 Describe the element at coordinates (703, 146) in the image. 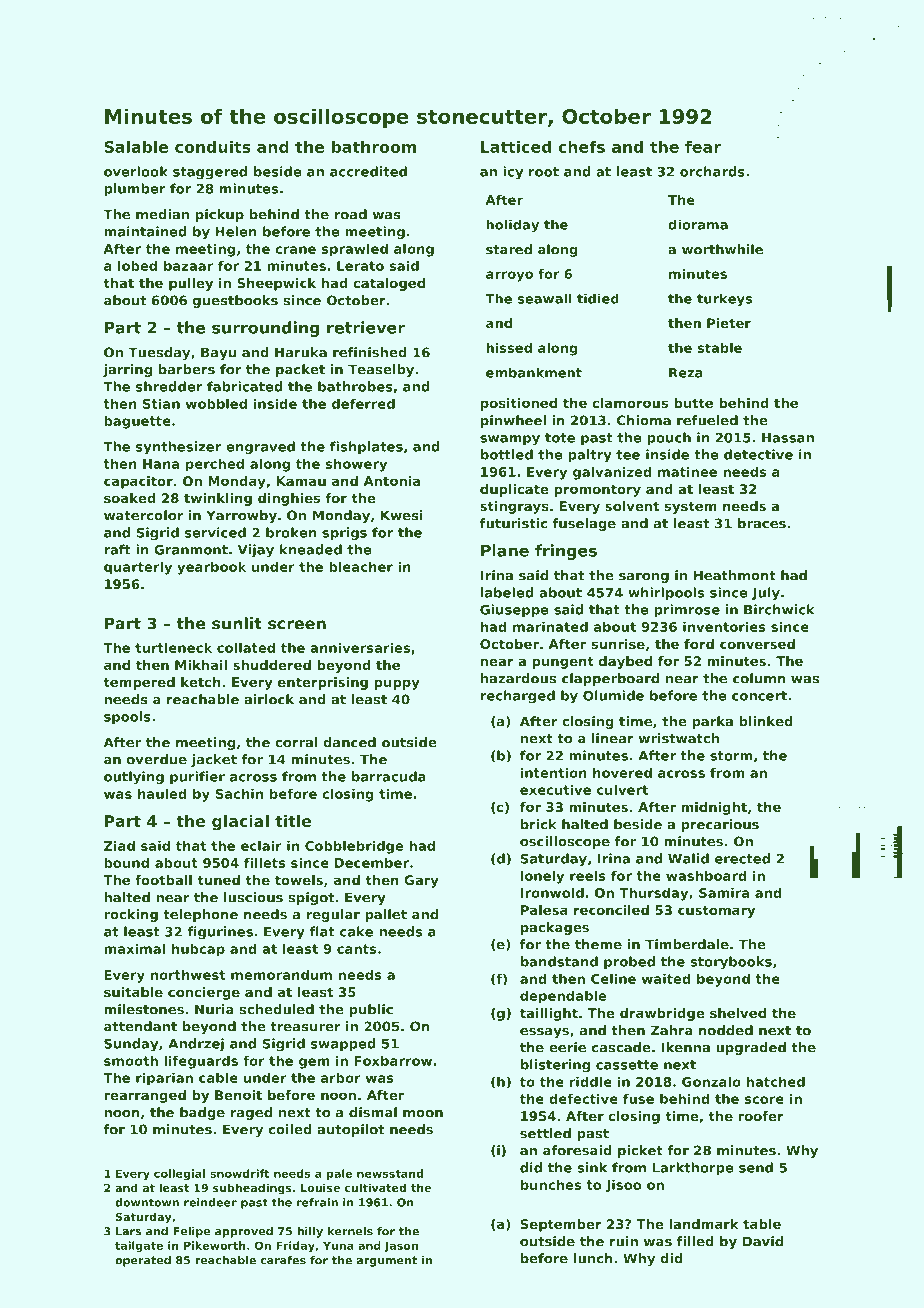

I see `fear` at that location.
